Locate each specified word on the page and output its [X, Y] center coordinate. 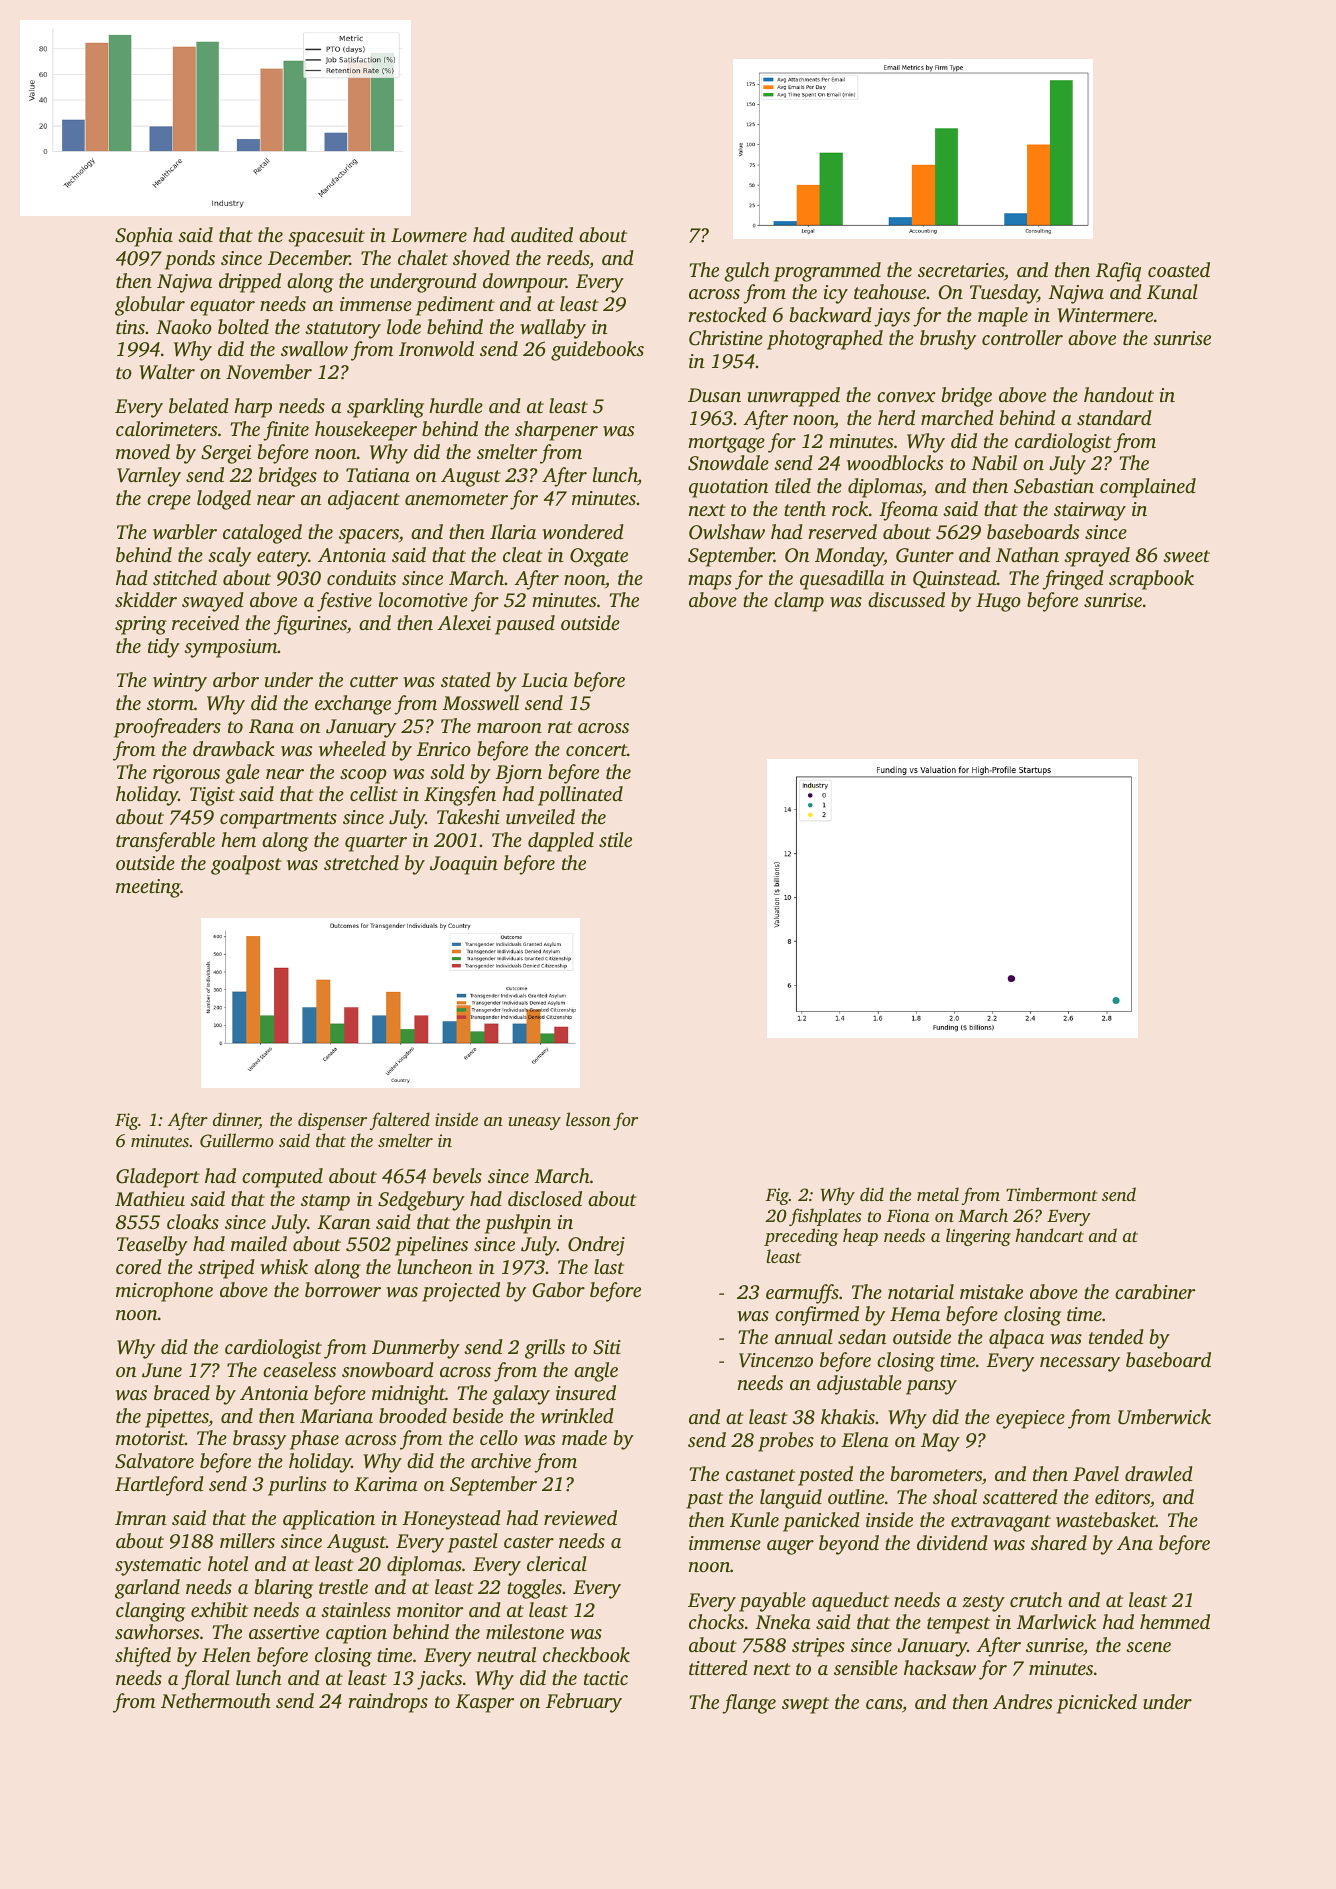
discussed [906, 599]
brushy [948, 340]
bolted [243, 326]
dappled [561, 842]
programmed [827, 272]
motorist [150, 1438]
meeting [148, 888]
